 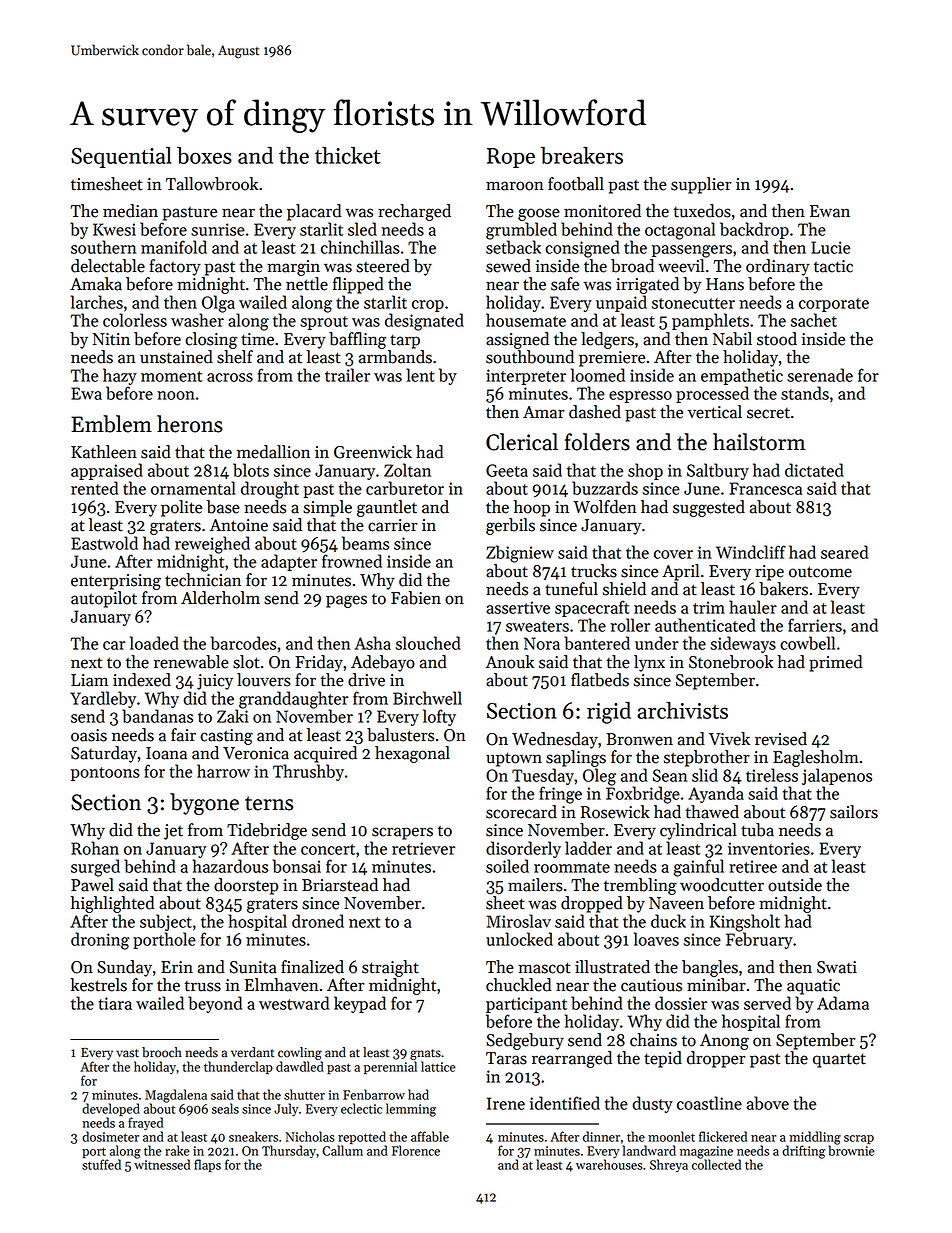 What do you see at coordinates (582, 155) in the page?
I see `breakers` at bounding box center [582, 155].
